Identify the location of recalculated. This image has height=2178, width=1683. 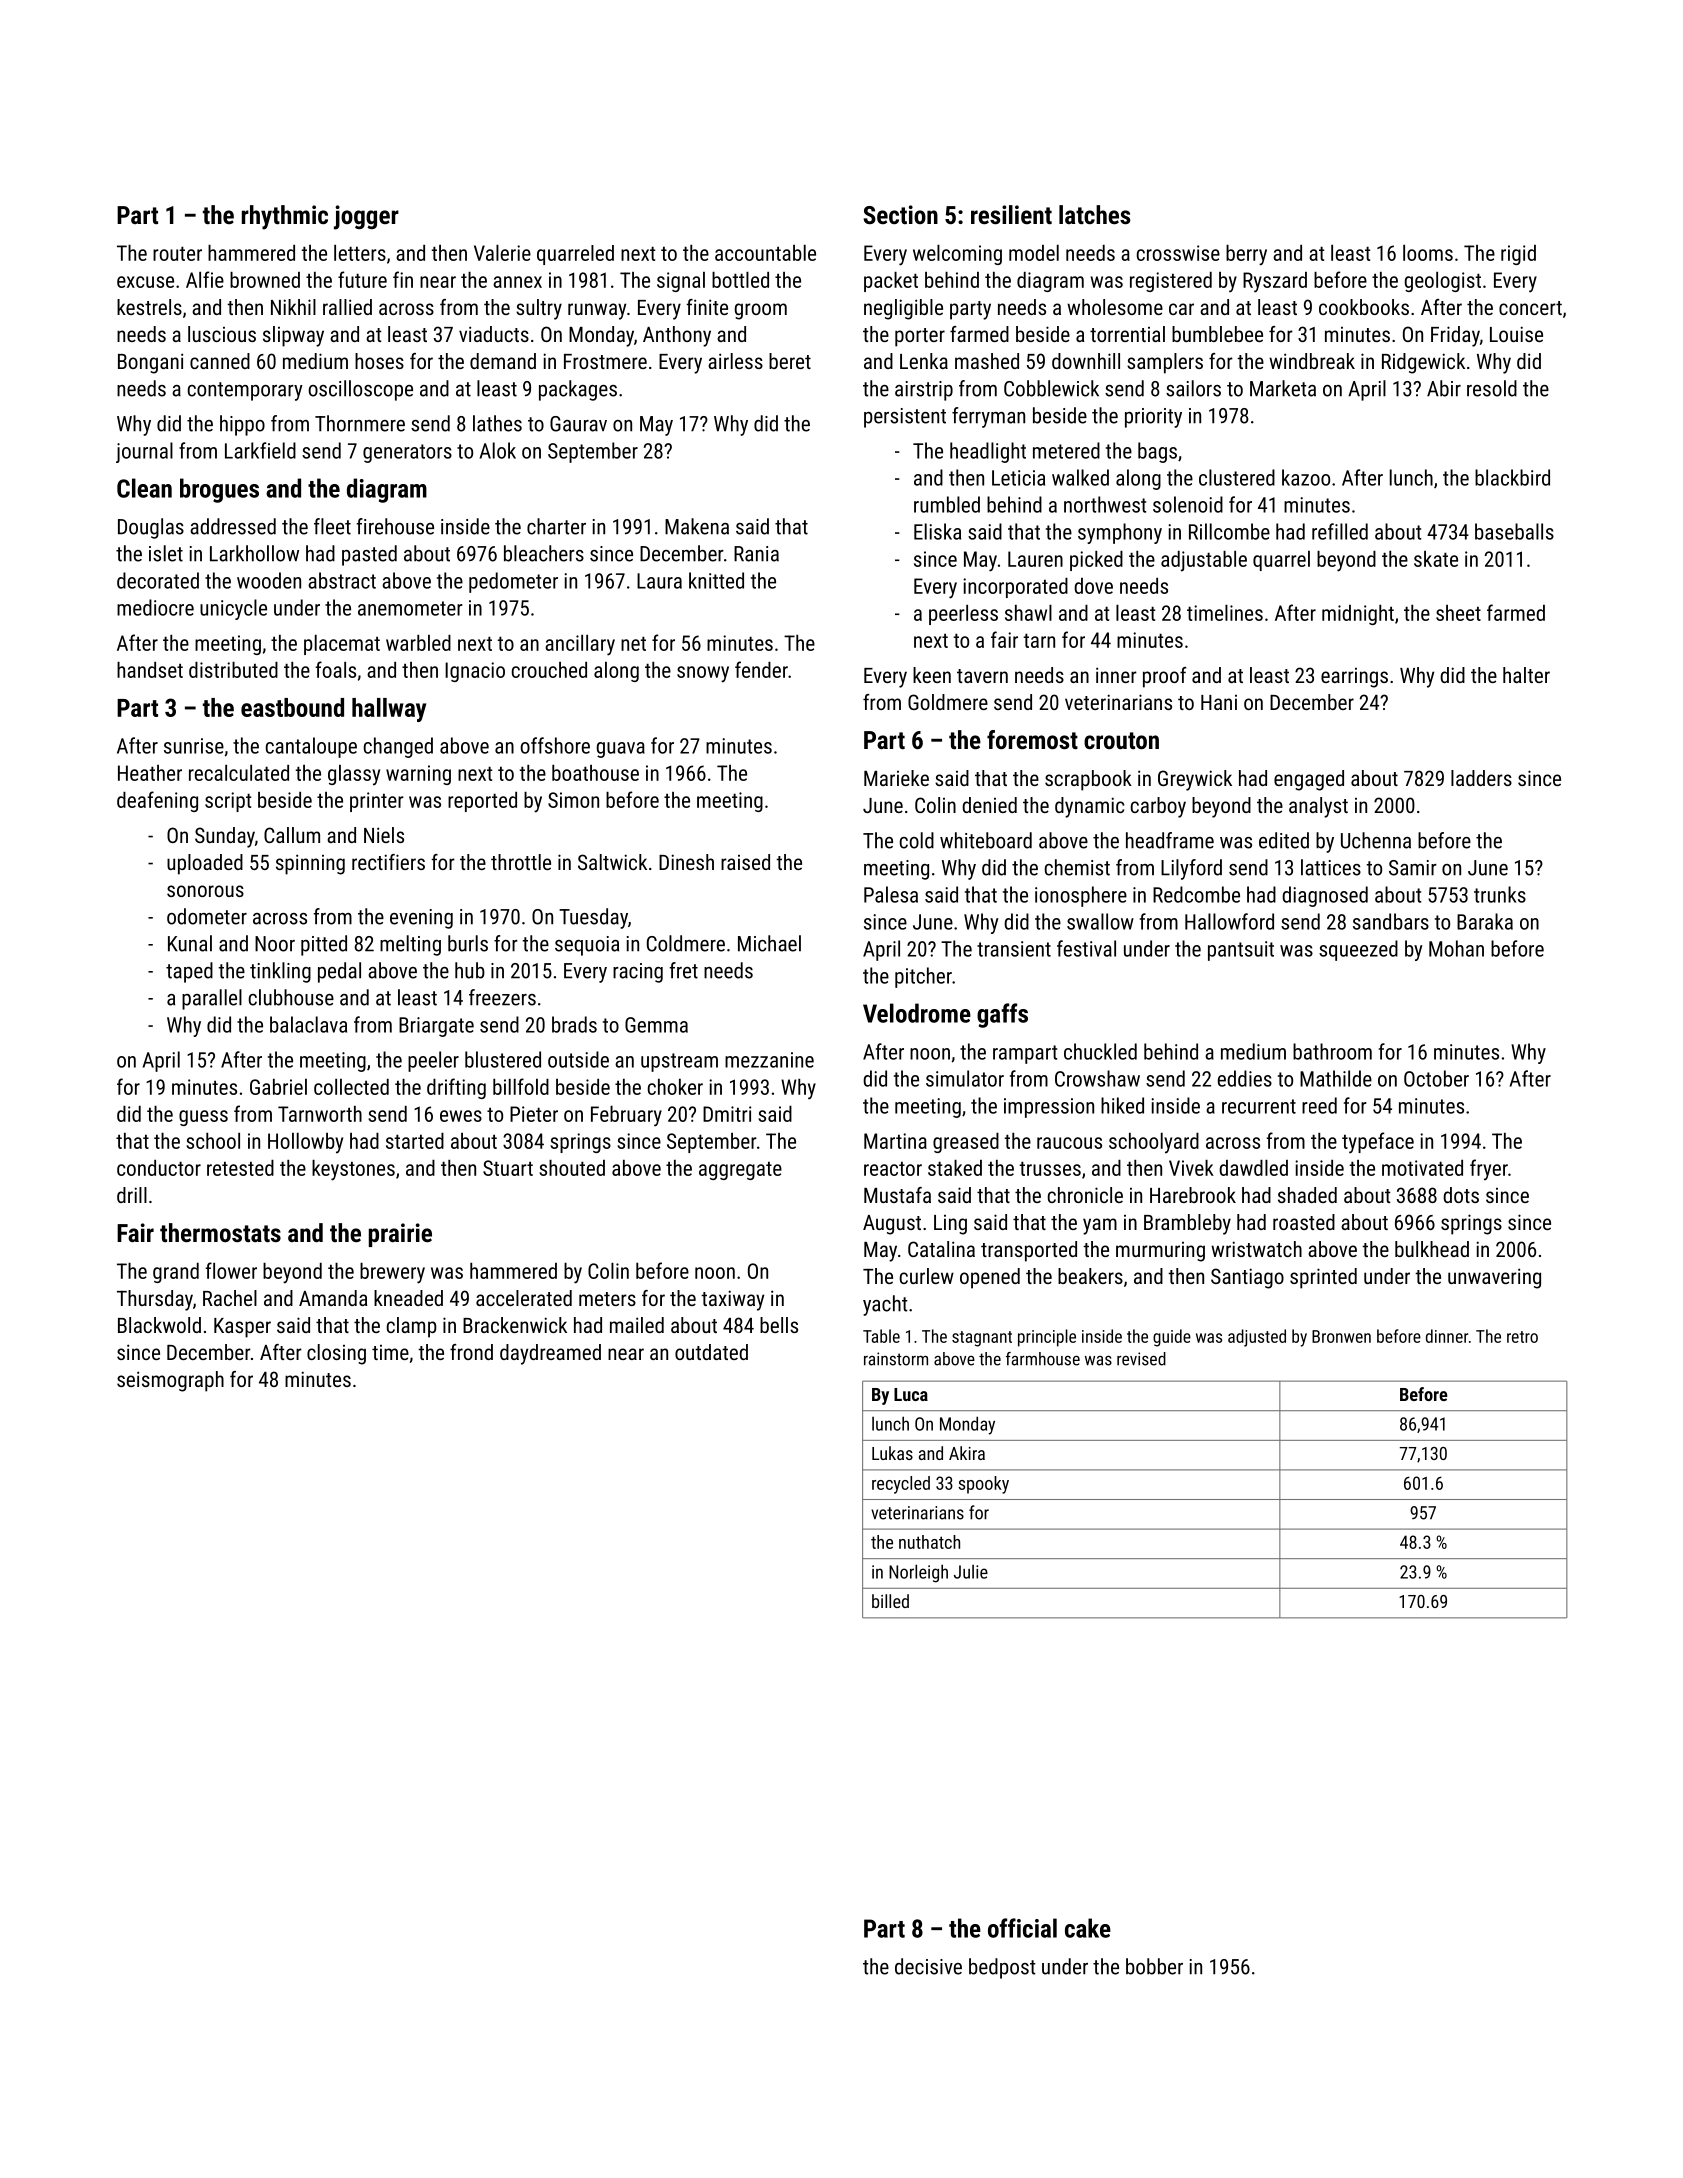
(239, 773).
